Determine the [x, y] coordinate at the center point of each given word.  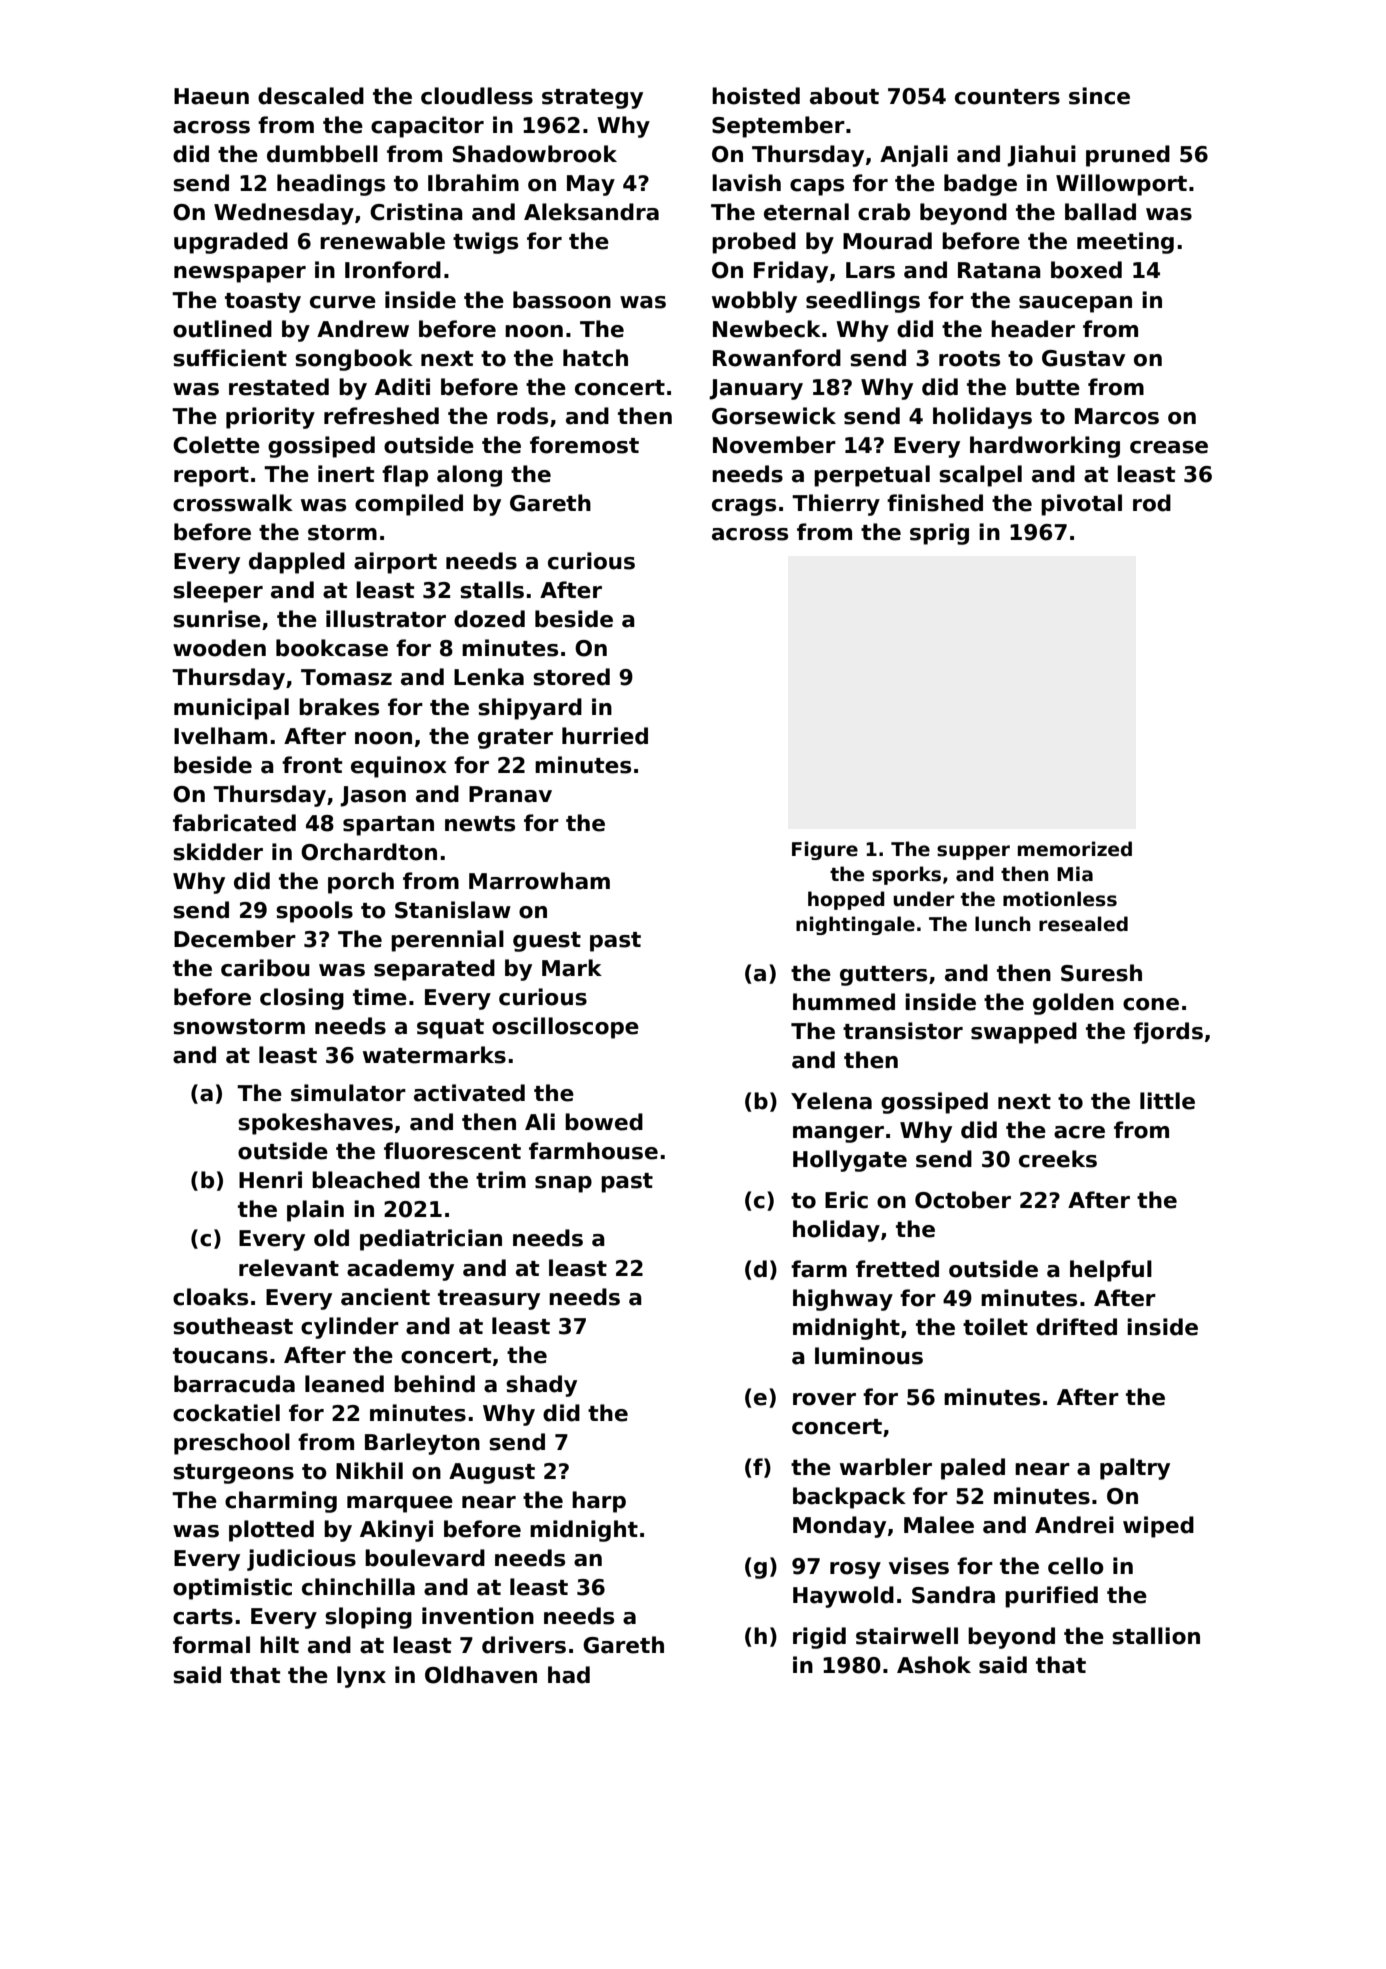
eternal [806, 212]
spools [314, 912]
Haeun [211, 96]
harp [599, 1502]
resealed [1083, 924]
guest [547, 942]
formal [211, 1645]
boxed [1086, 270]
